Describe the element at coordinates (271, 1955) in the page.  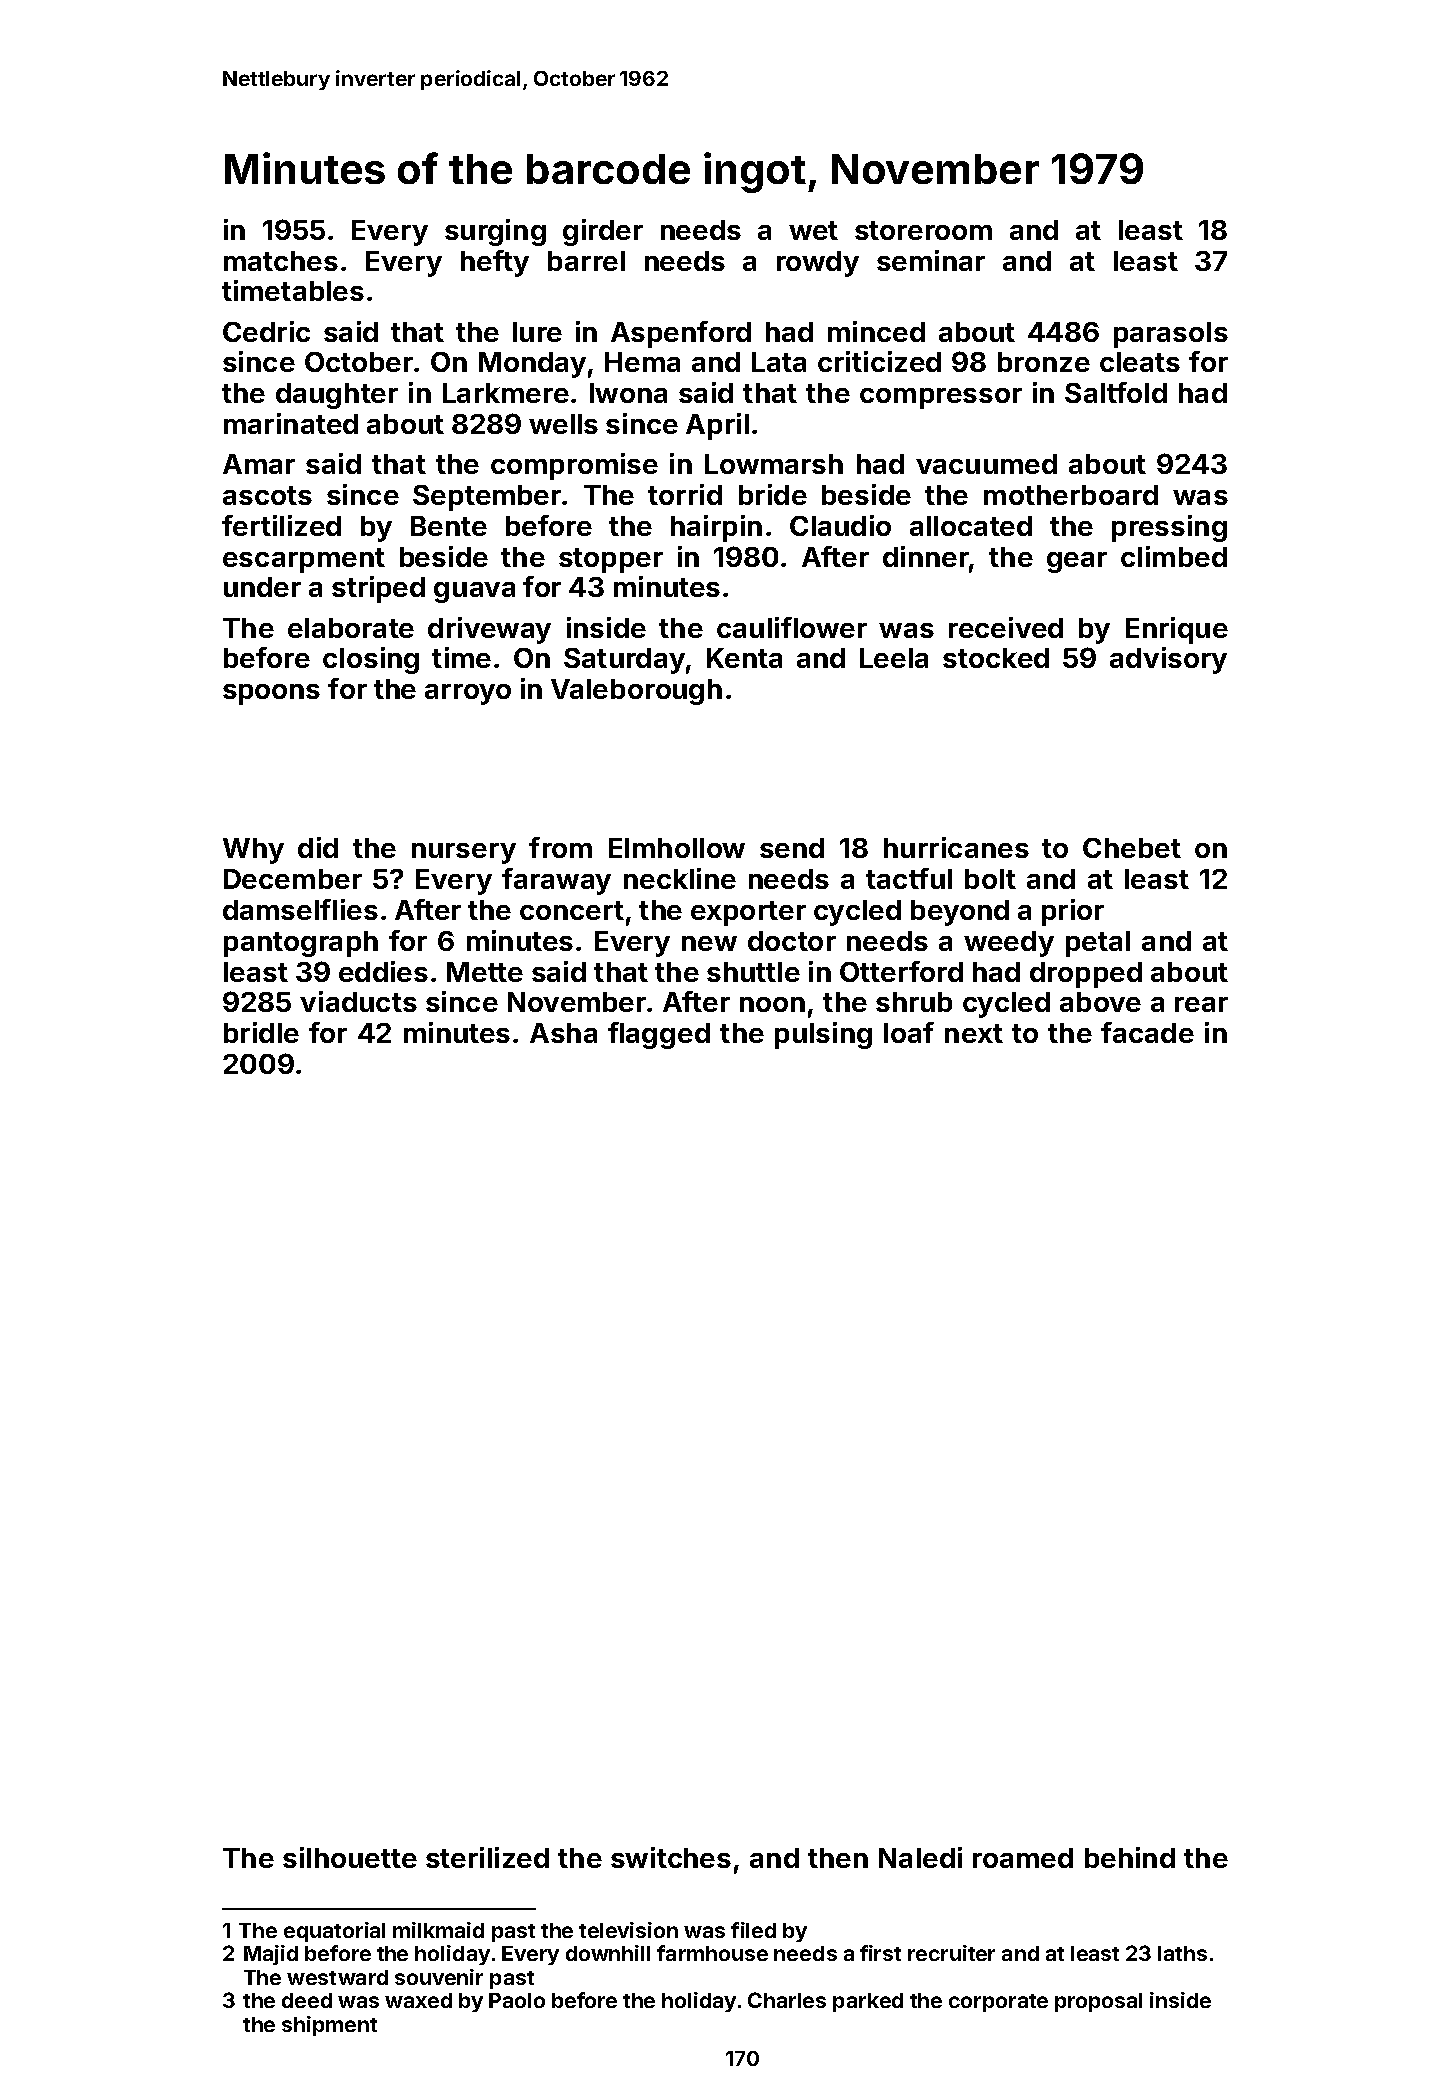
I see `Majid` at that location.
